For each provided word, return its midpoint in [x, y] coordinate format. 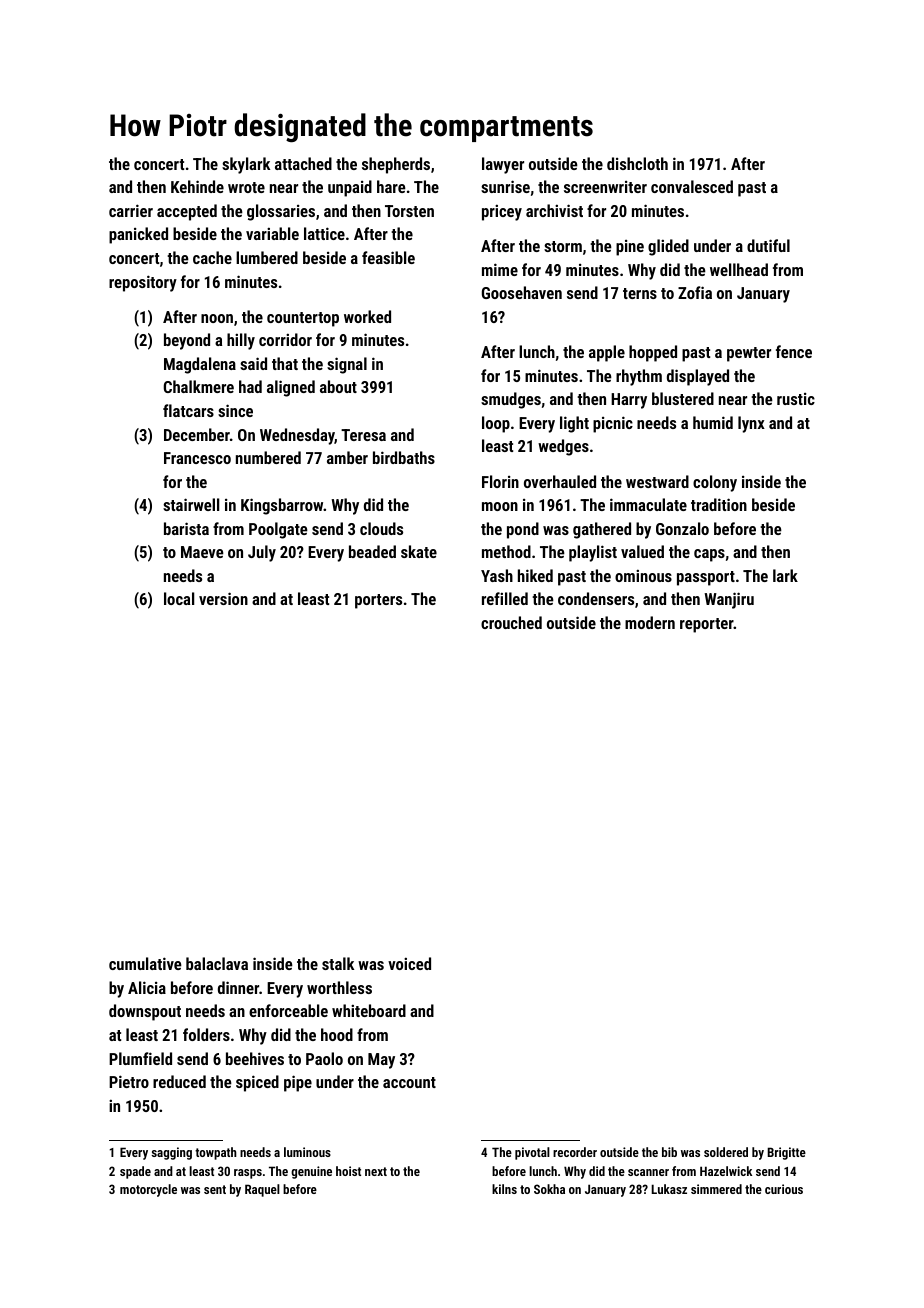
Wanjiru [729, 600]
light [574, 424]
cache [212, 257]
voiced [409, 963]
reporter [707, 625]
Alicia [147, 987]
